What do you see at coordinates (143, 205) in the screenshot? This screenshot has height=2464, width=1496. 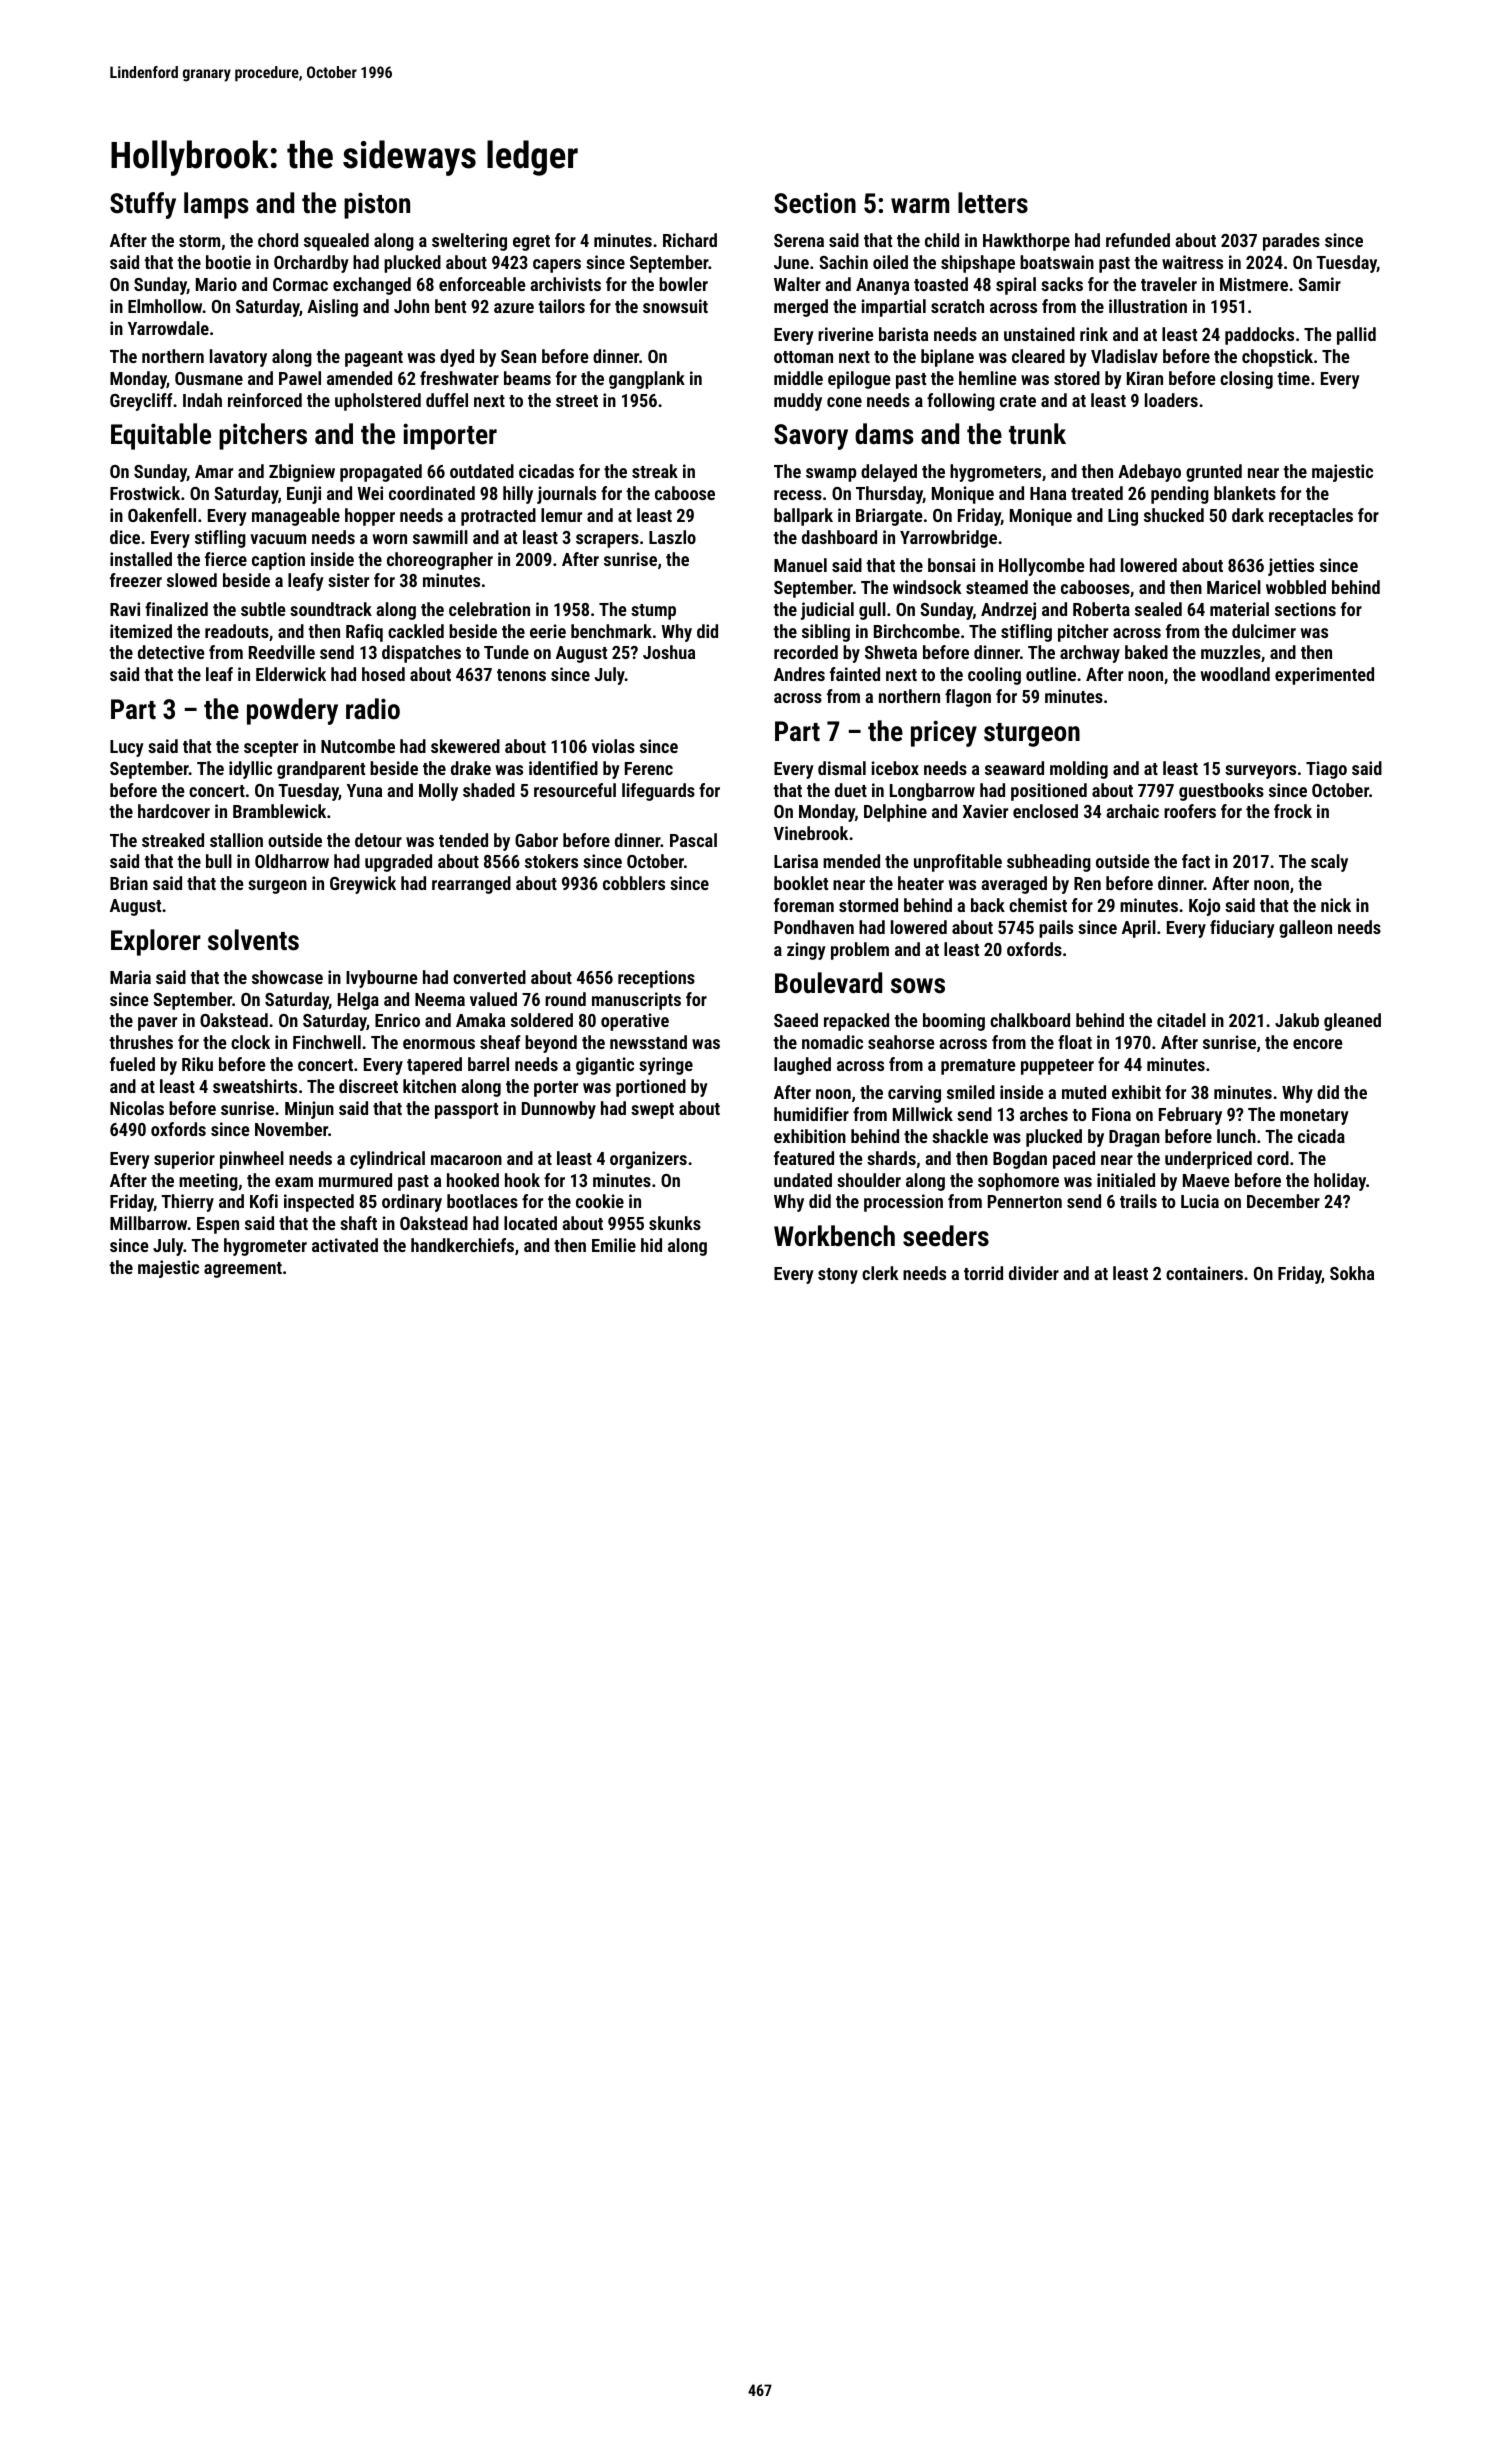 I see `Stuffy` at bounding box center [143, 205].
